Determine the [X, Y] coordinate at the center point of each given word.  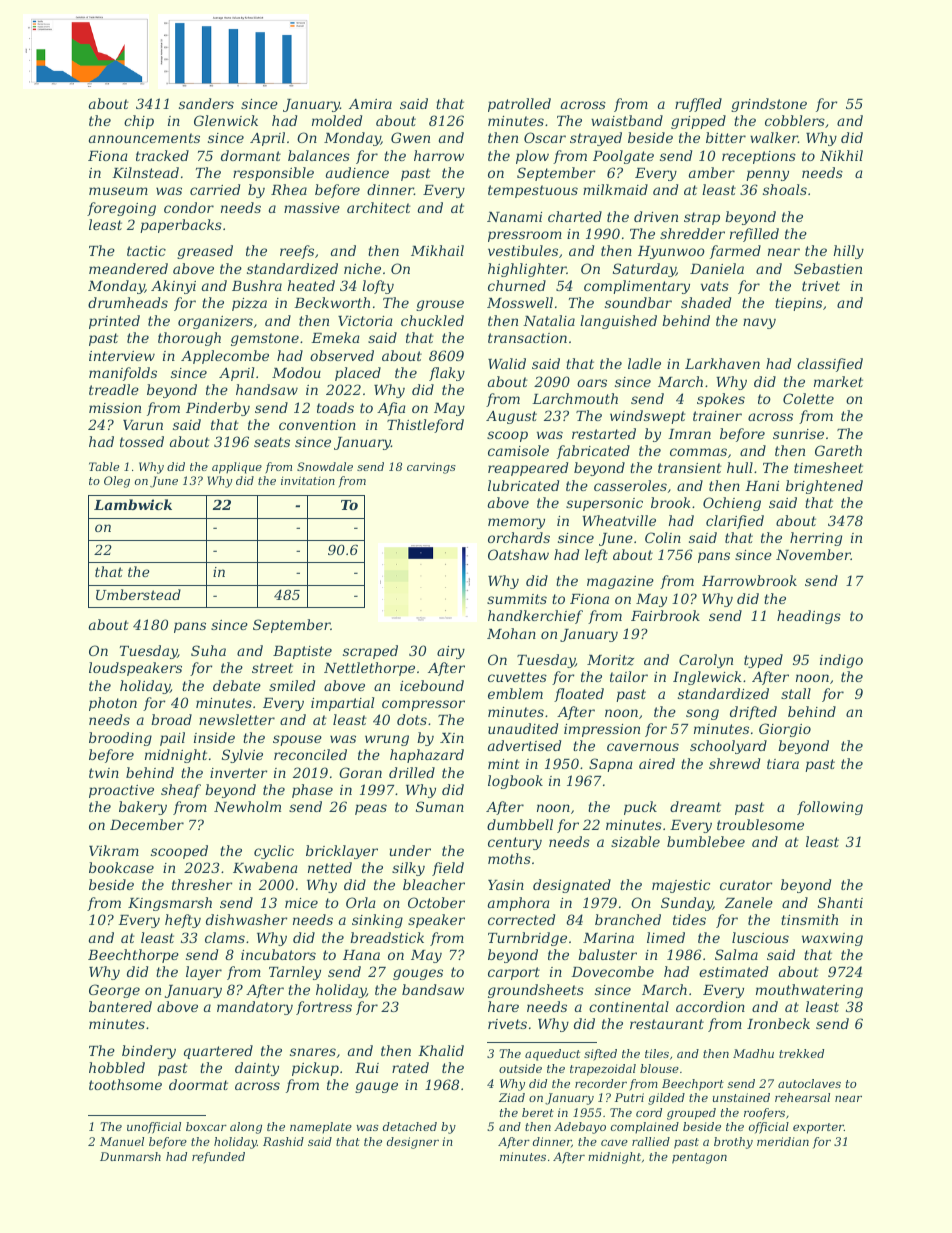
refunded [218, 1158]
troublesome [760, 824]
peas [371, 809]
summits [517, 599]
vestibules [523, 250]
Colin [663, 537]
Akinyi [173, 287]
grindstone [769, 105]
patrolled [519, 105]
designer [413, 1143]
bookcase [121, 867]
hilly [849, 252]
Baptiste [302, 652]
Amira [370, 104]
